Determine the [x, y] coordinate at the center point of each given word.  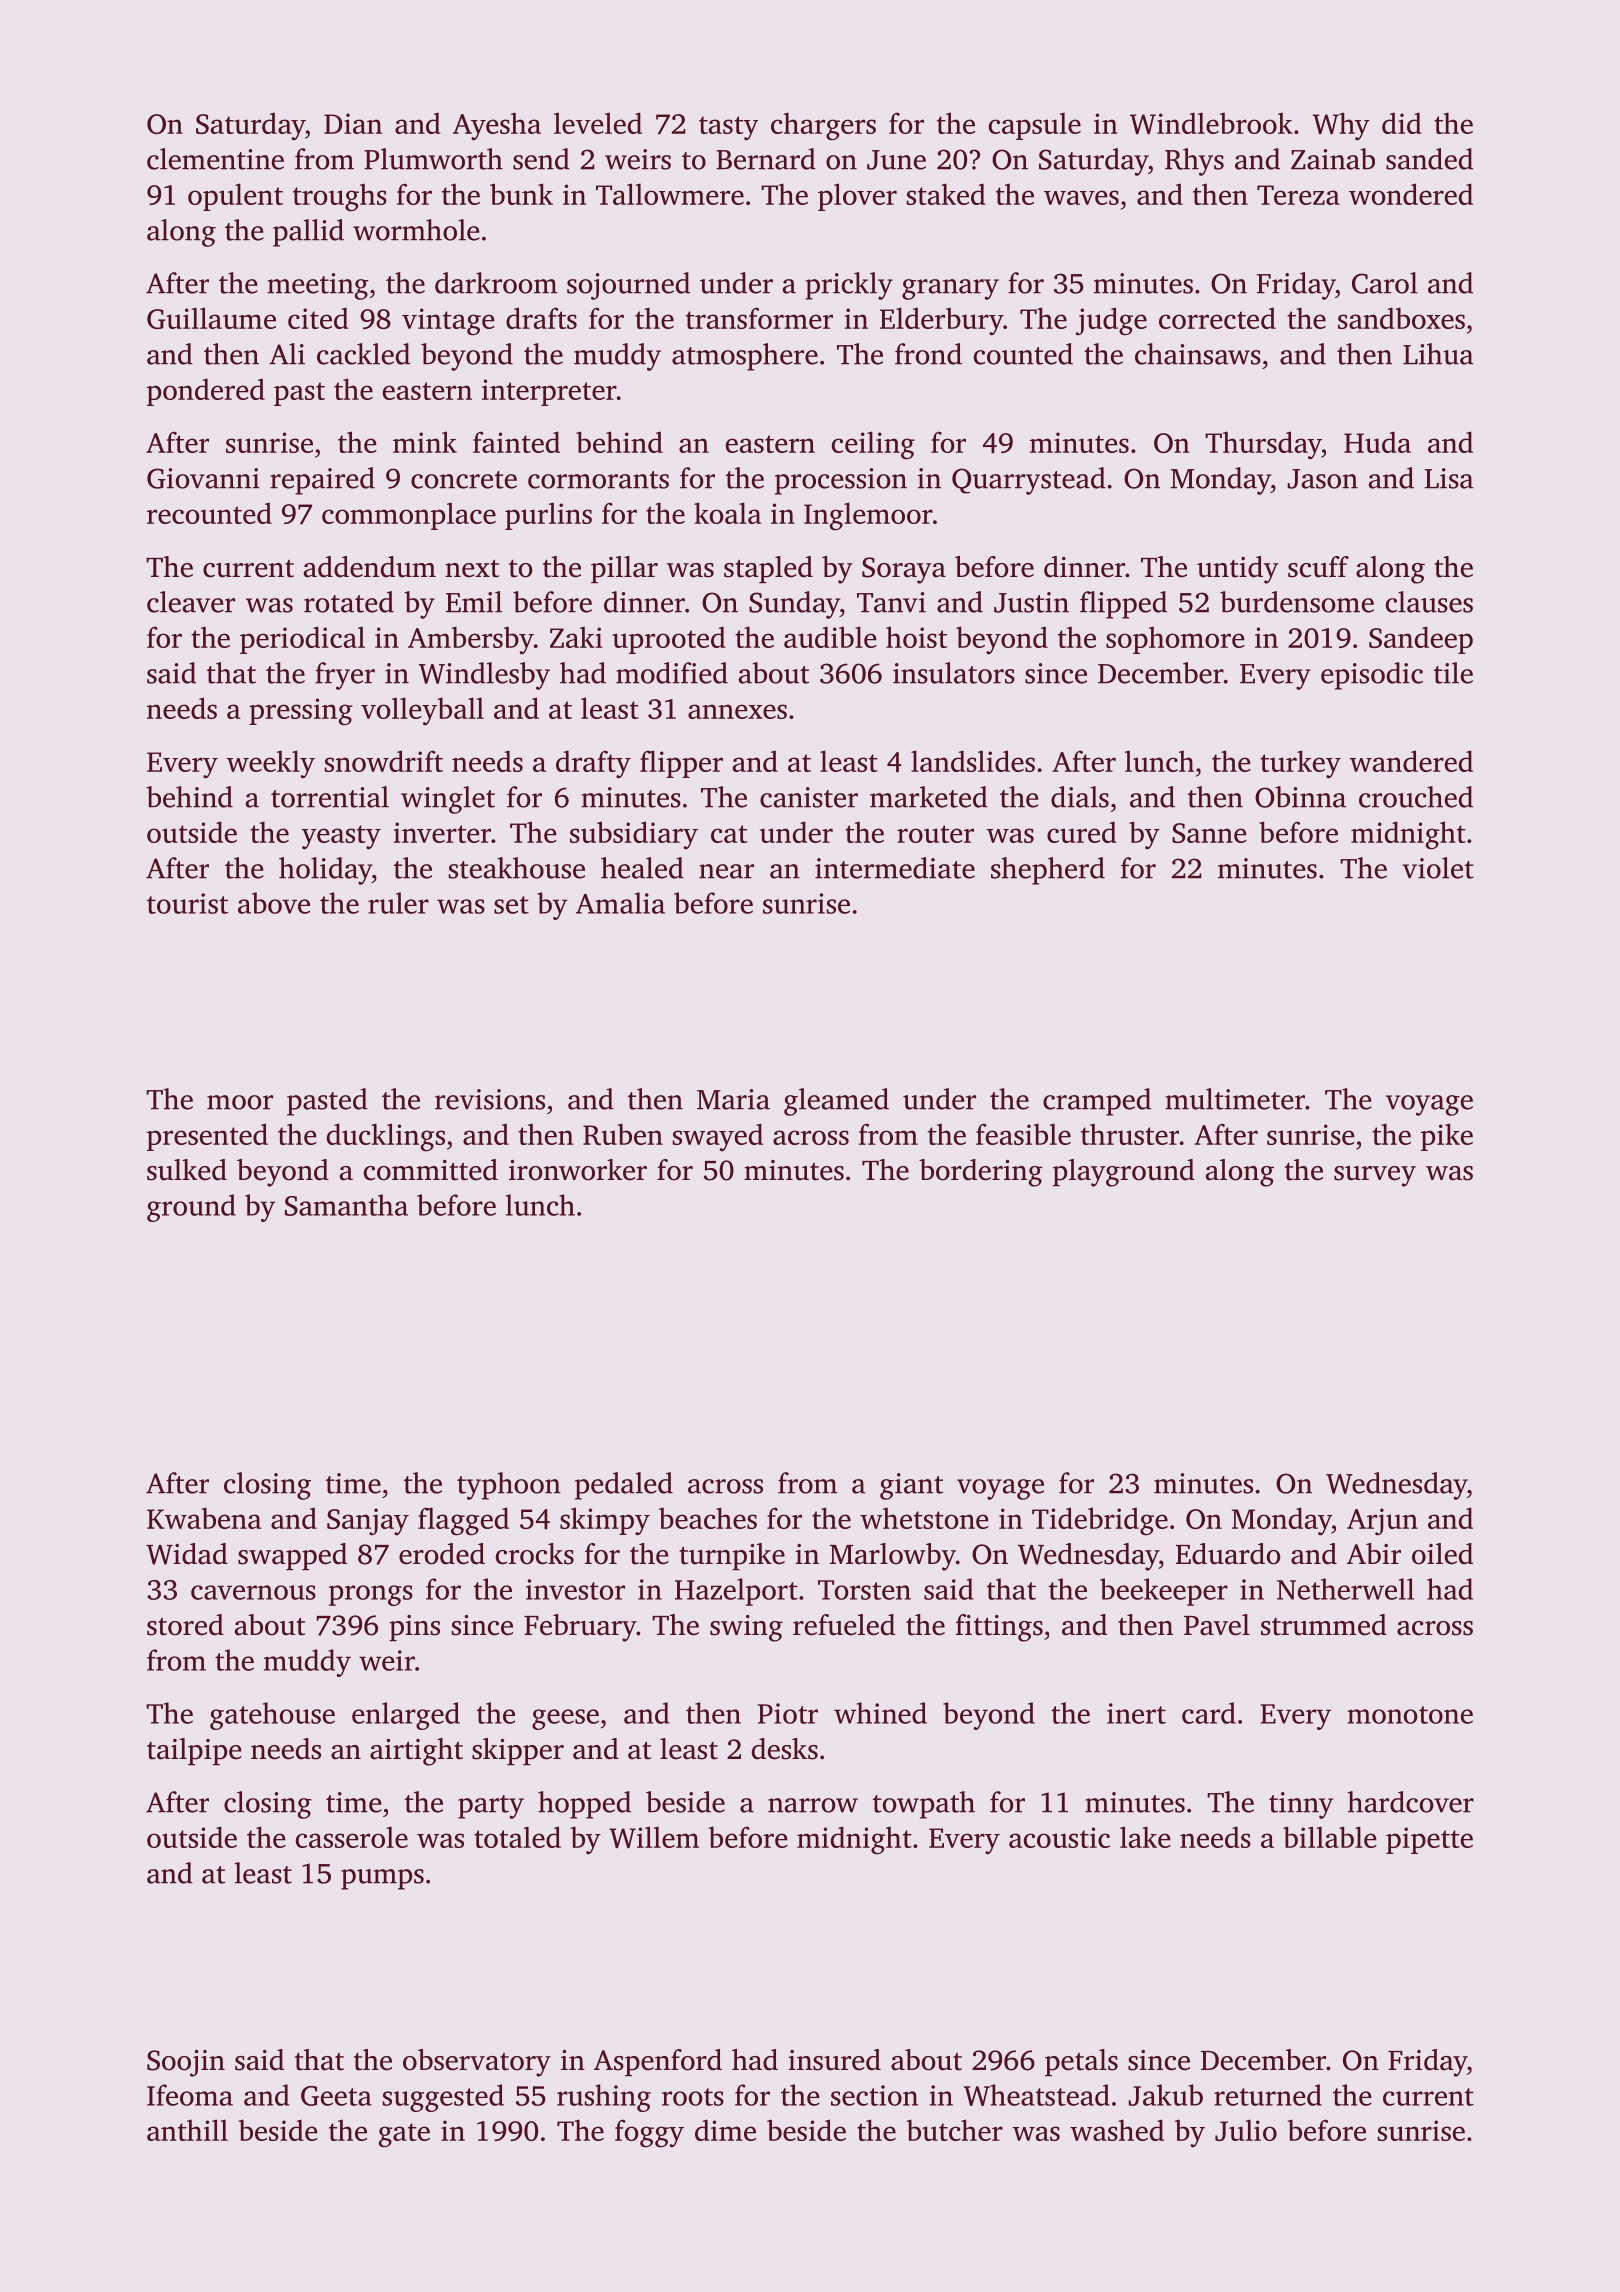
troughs [340, 197]
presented [207, 1137]
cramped [1097, 1102]
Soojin [186, 2063]
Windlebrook [1211, 123]
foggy [649, 2133]
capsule [1035, 126]
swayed [717, 1137]
